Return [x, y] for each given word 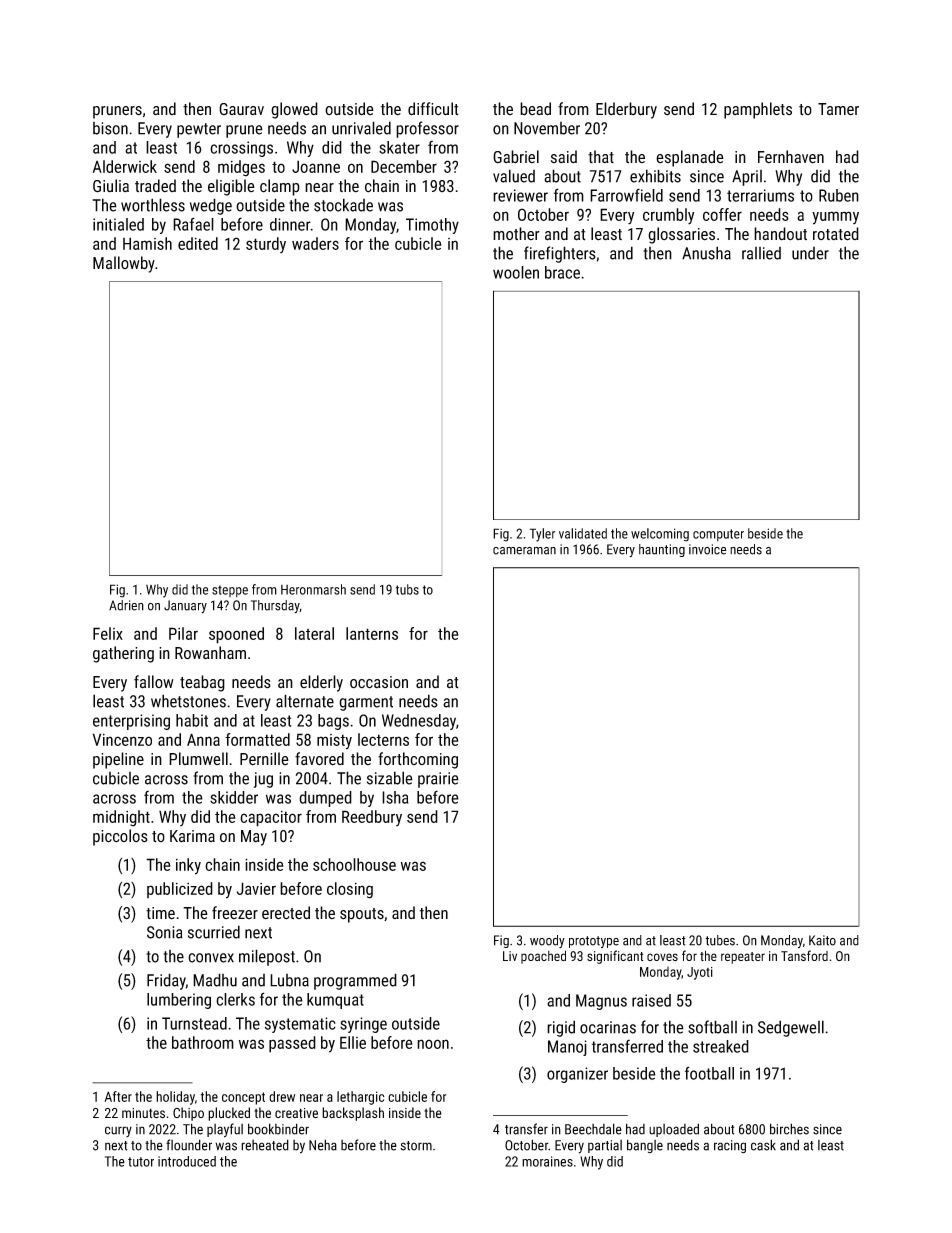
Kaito [822, 940]
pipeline [118, 760]
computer [718, 535]
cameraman [524, 551]
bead [535, 109]
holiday [175, 1098]
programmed [355, 981]
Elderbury [626, 110]
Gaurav [241, 109]
